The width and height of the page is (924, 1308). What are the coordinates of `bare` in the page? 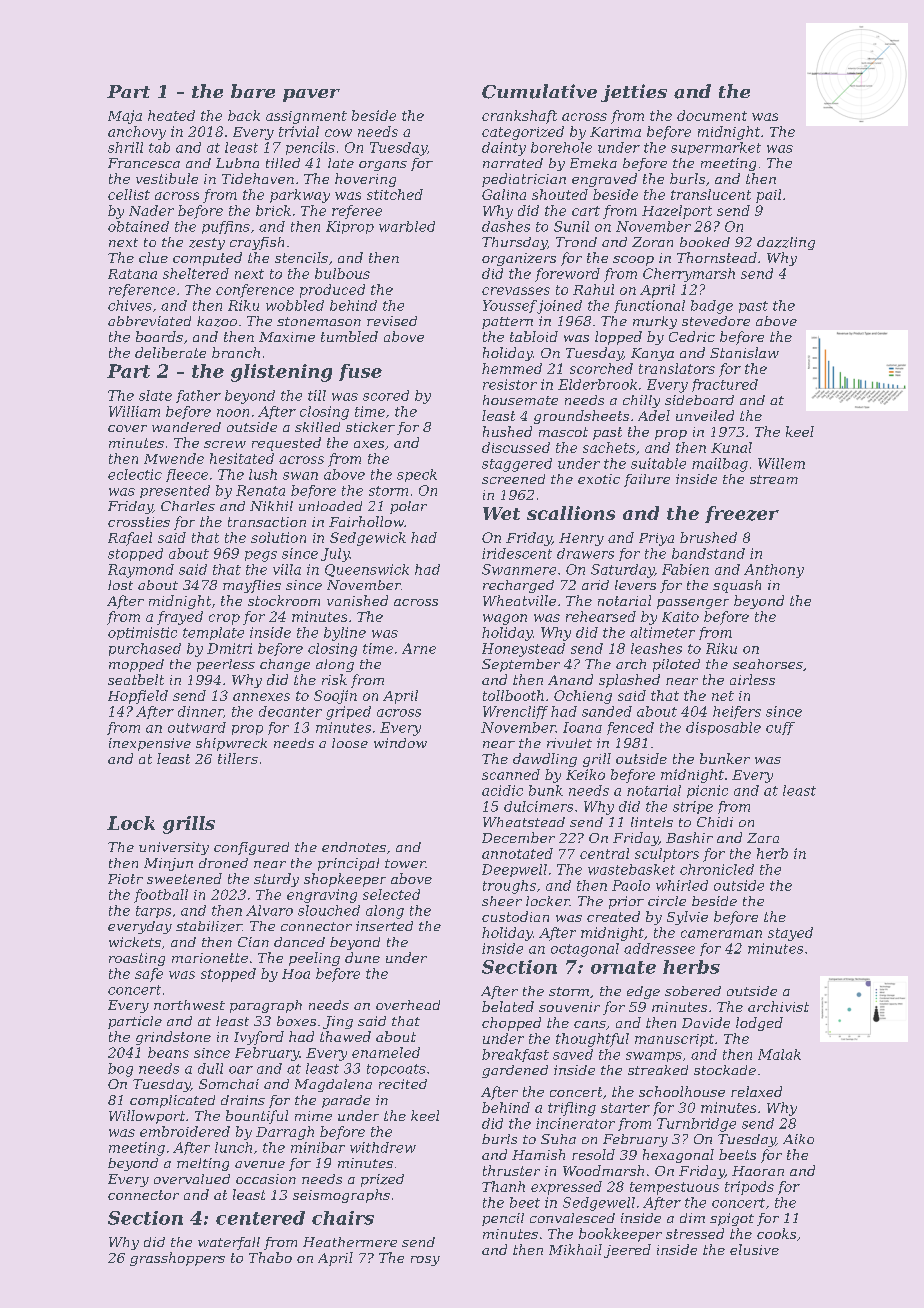 It's located at (253, 91).
